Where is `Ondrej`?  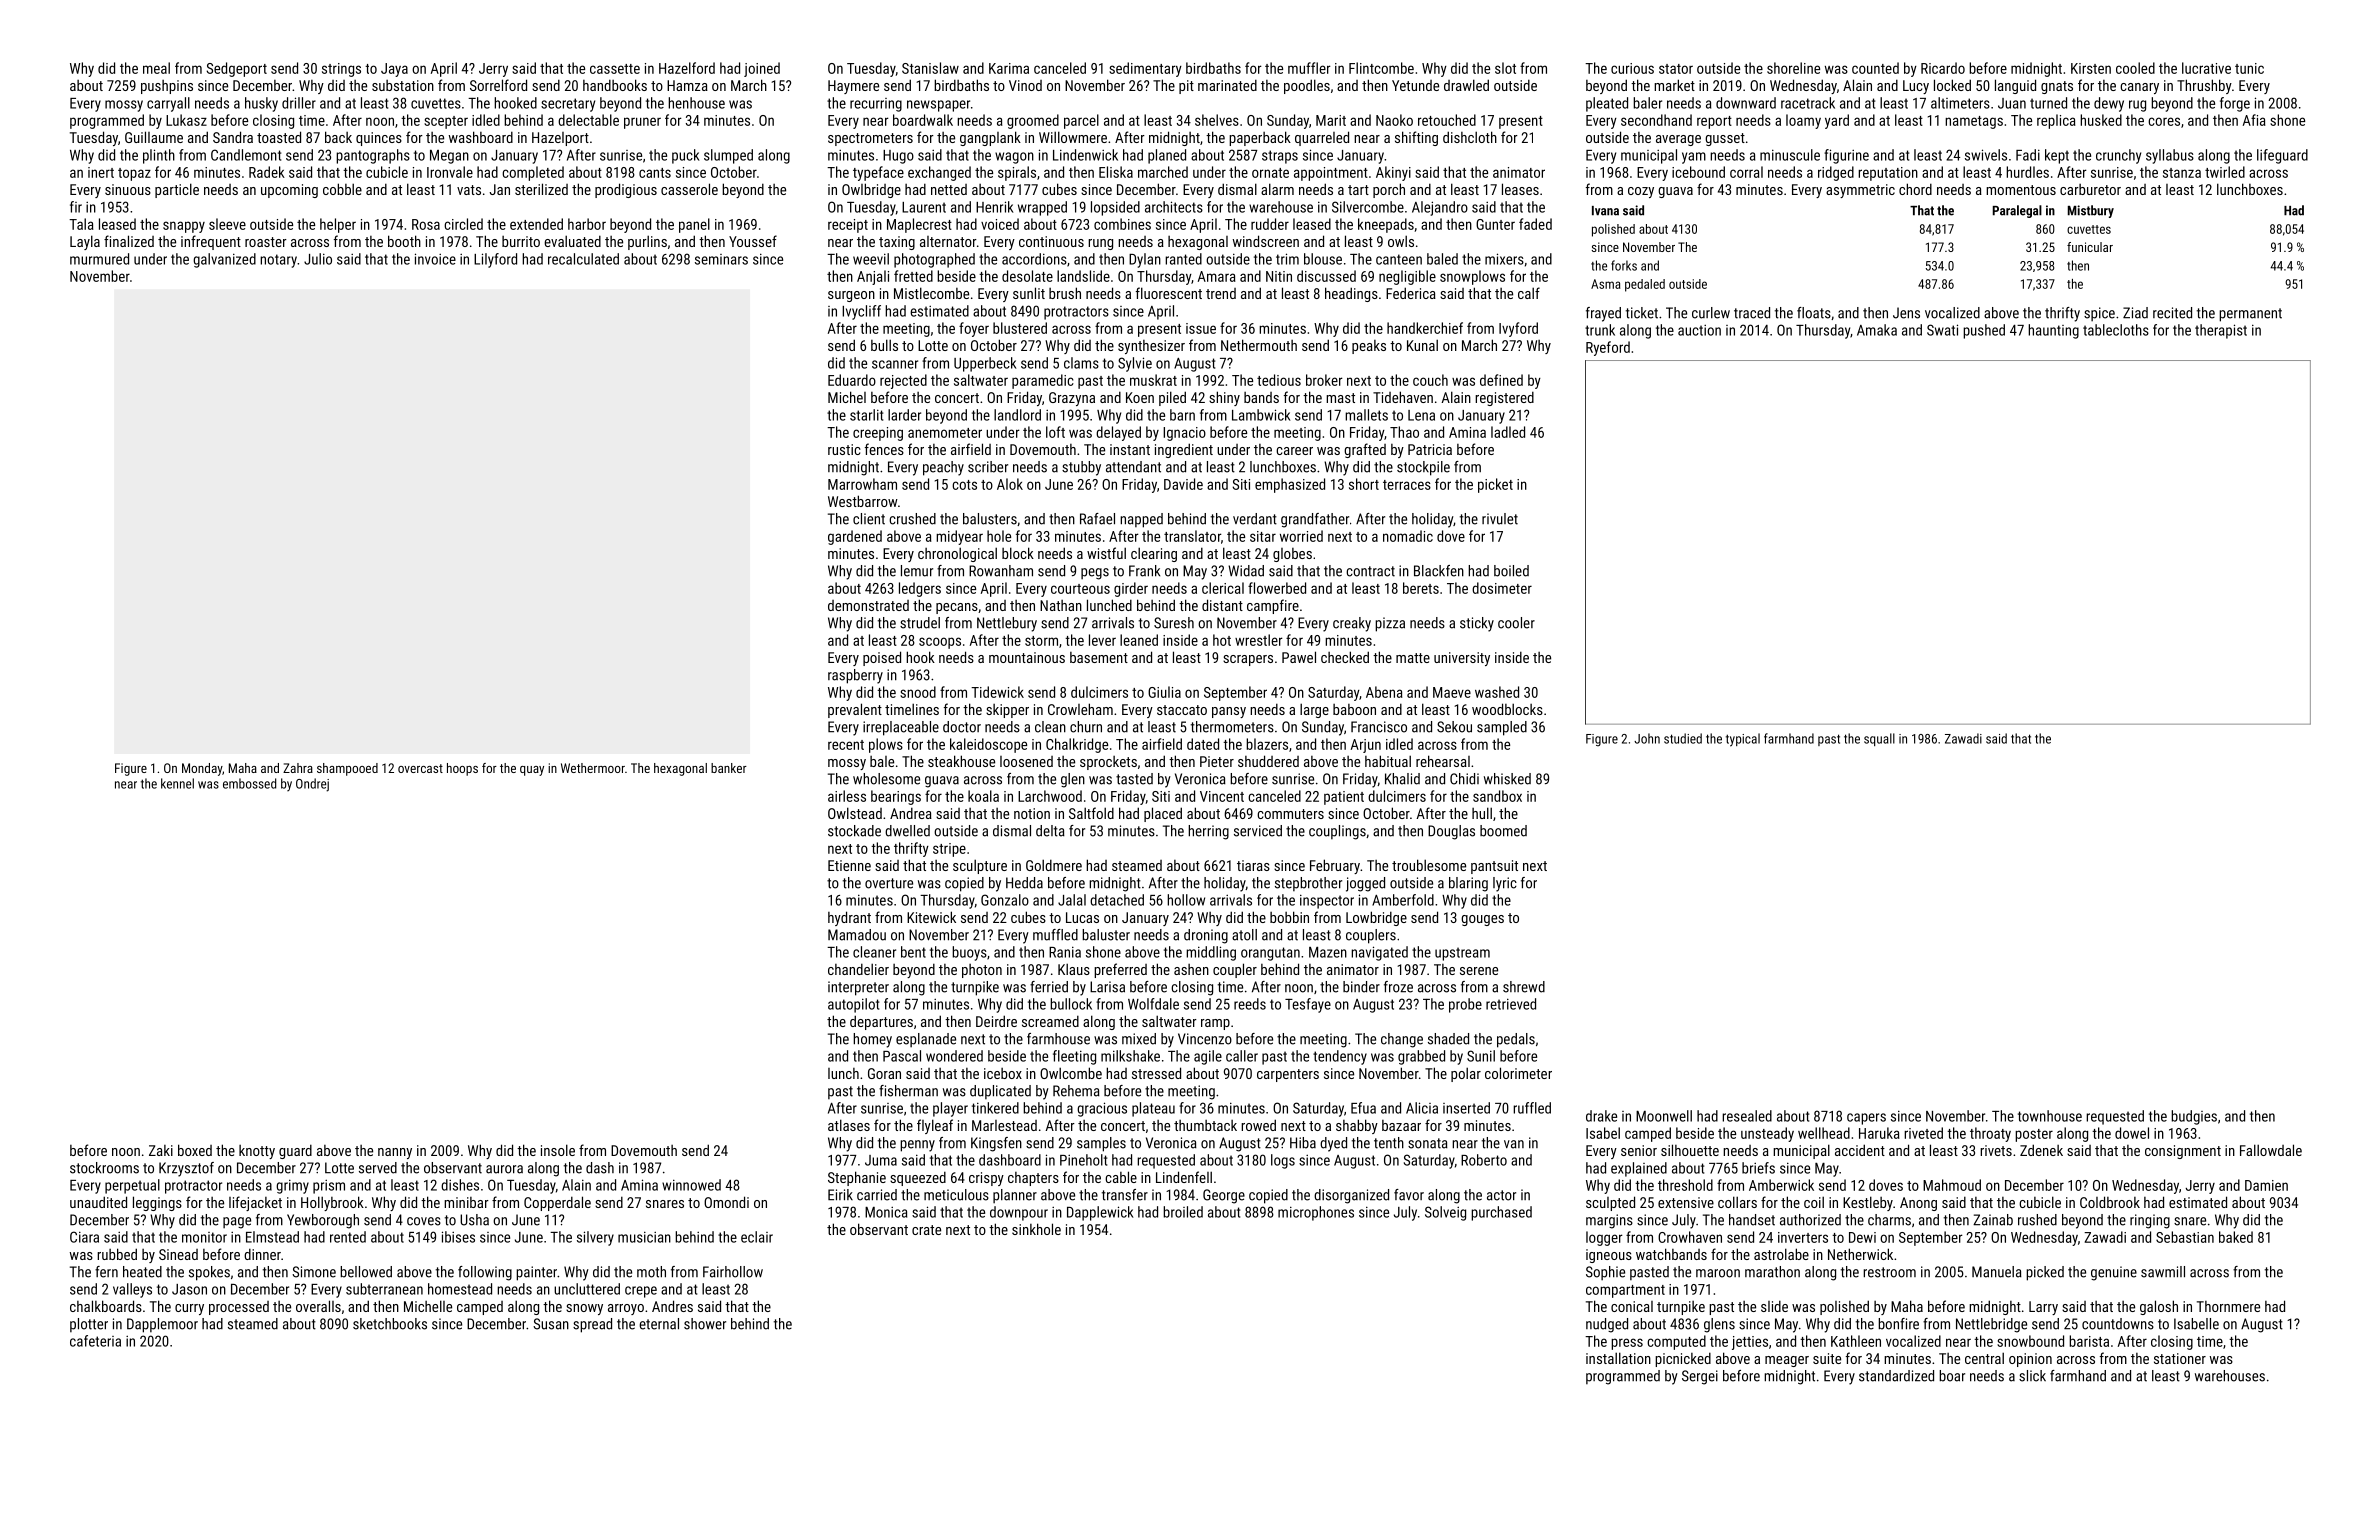 Ondrej is located at coordinates (312, 785).
